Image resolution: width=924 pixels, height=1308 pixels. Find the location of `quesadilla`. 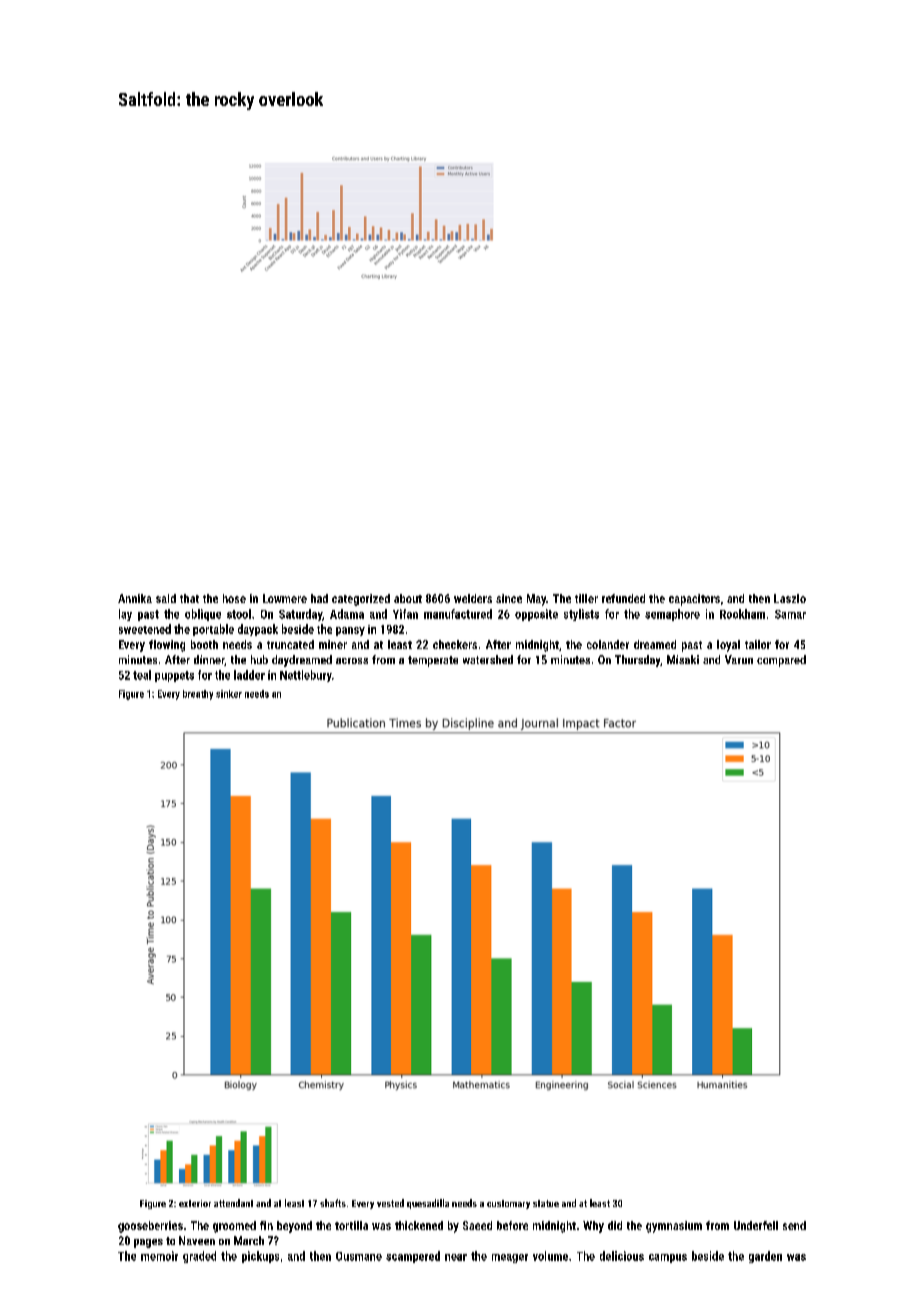

quesadilla is located at coordinates (428, 1204).
